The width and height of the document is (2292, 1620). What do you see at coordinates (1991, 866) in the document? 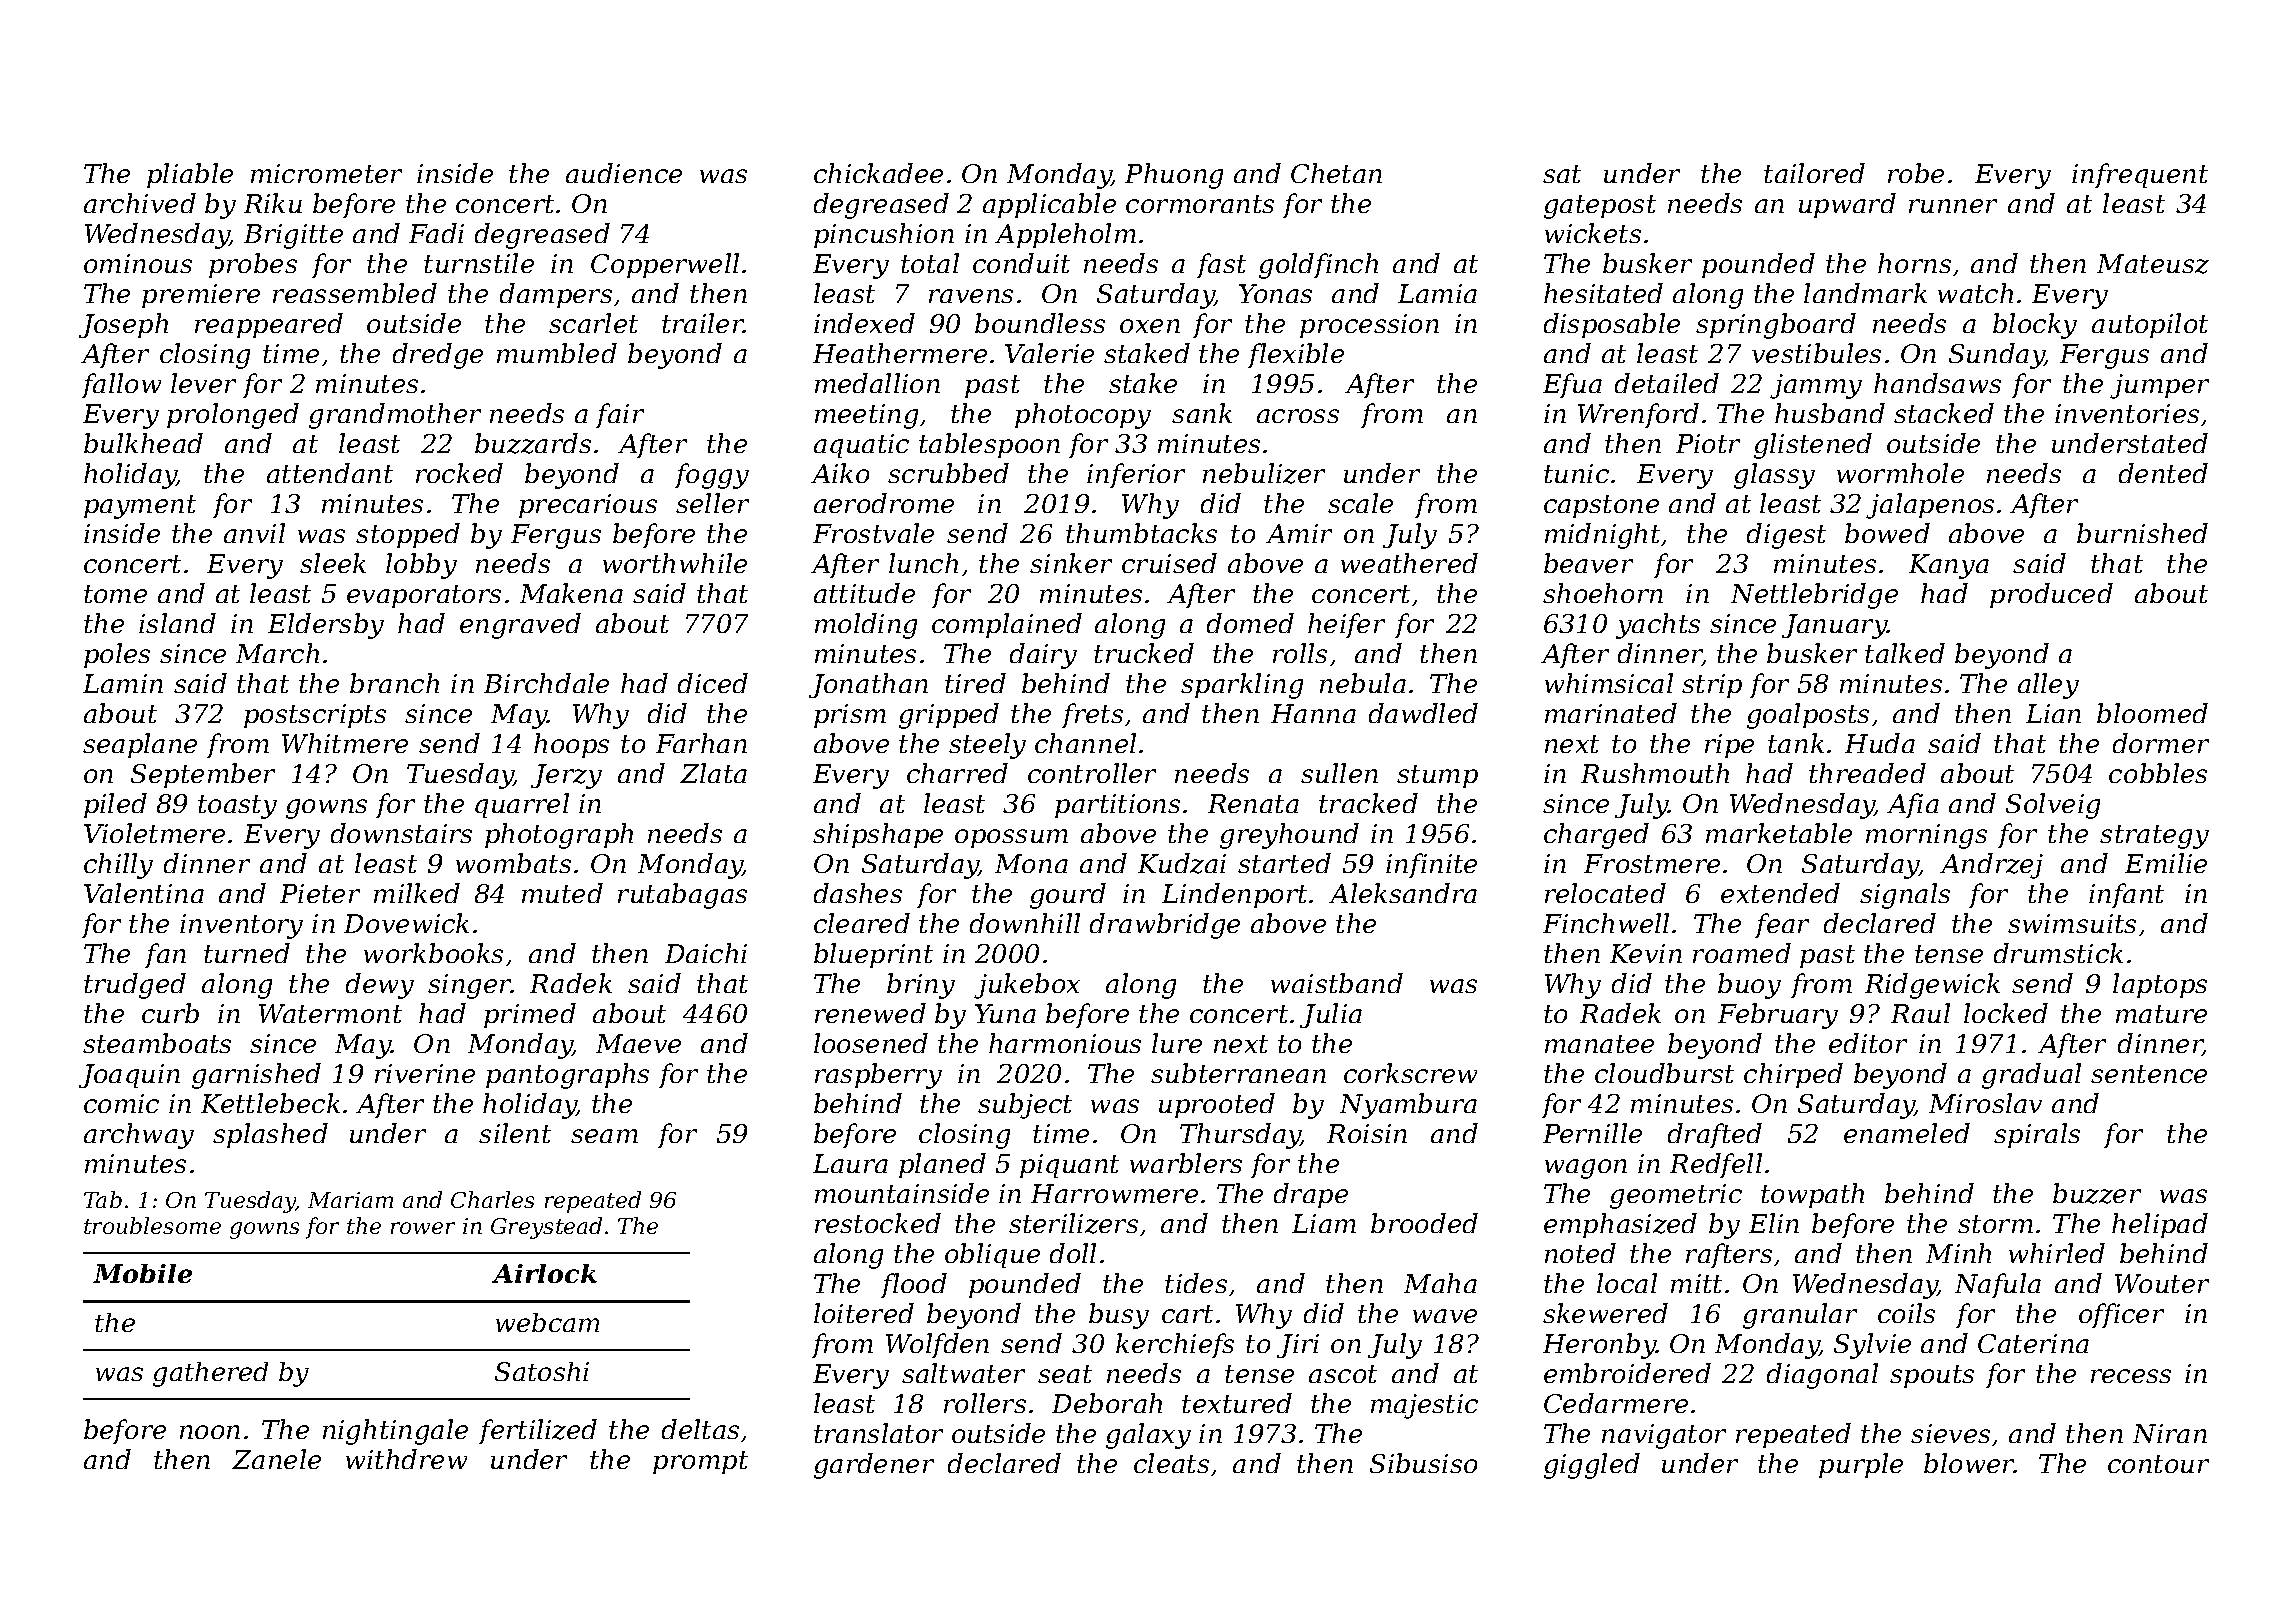
I see `Andrzej` at bounding box center [1991, 866].
